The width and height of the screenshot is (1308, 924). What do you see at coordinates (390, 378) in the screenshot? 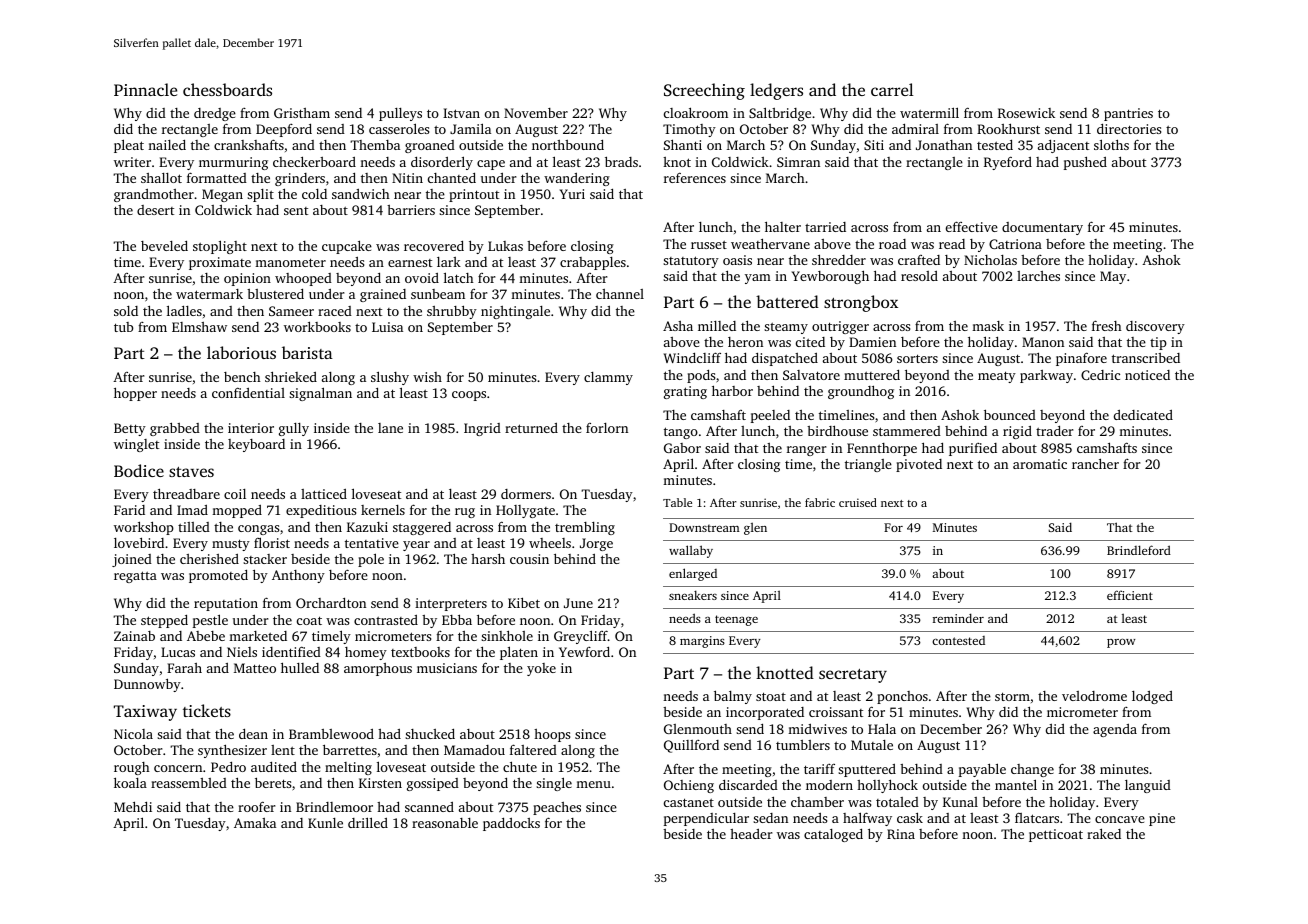
I see `slushy` at bounding box center [390, 378].
